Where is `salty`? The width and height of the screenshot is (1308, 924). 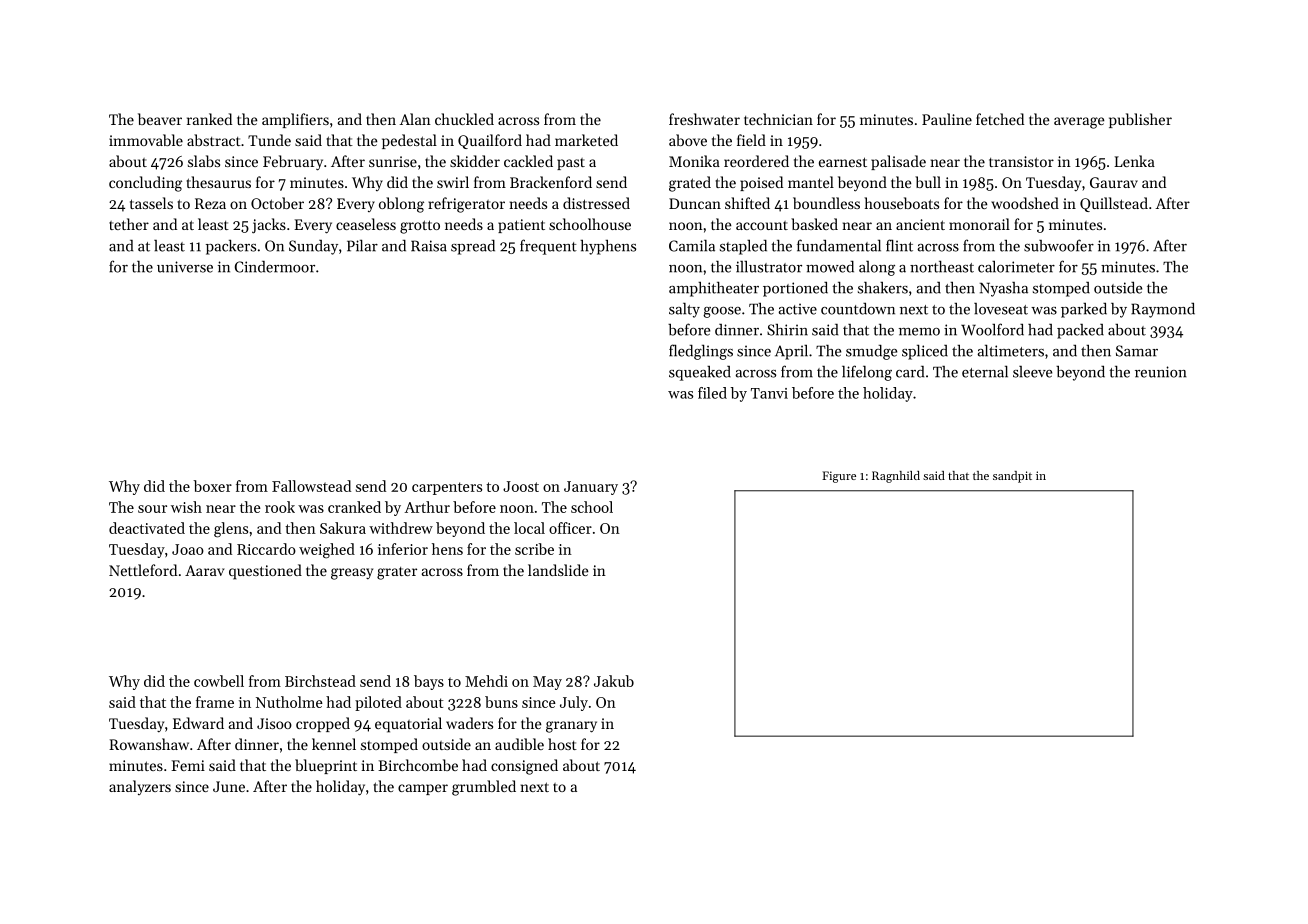 salty is located at coordinates (684, 310).
